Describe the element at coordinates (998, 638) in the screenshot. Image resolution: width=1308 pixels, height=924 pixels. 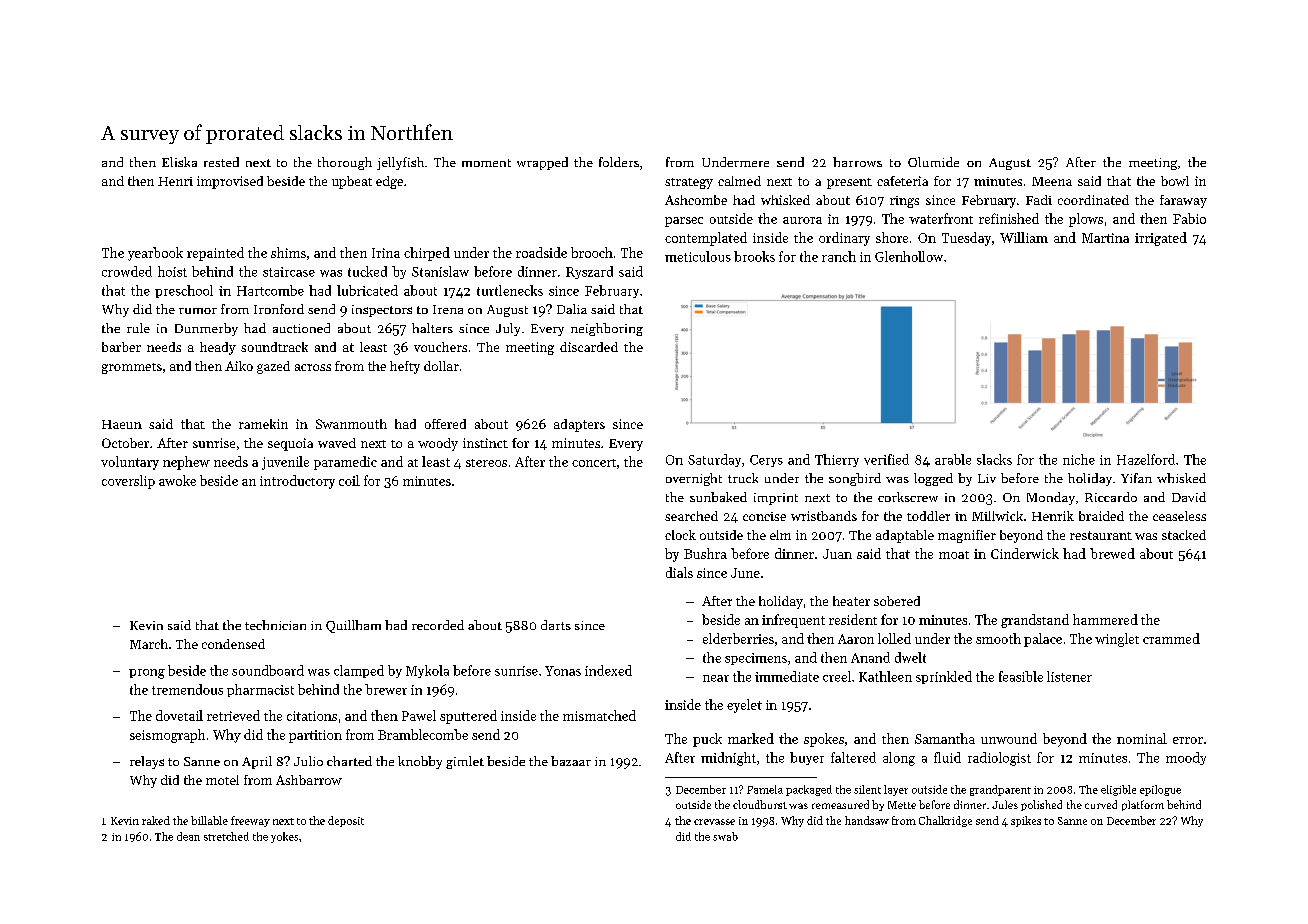
I see `smooth` at that location.
